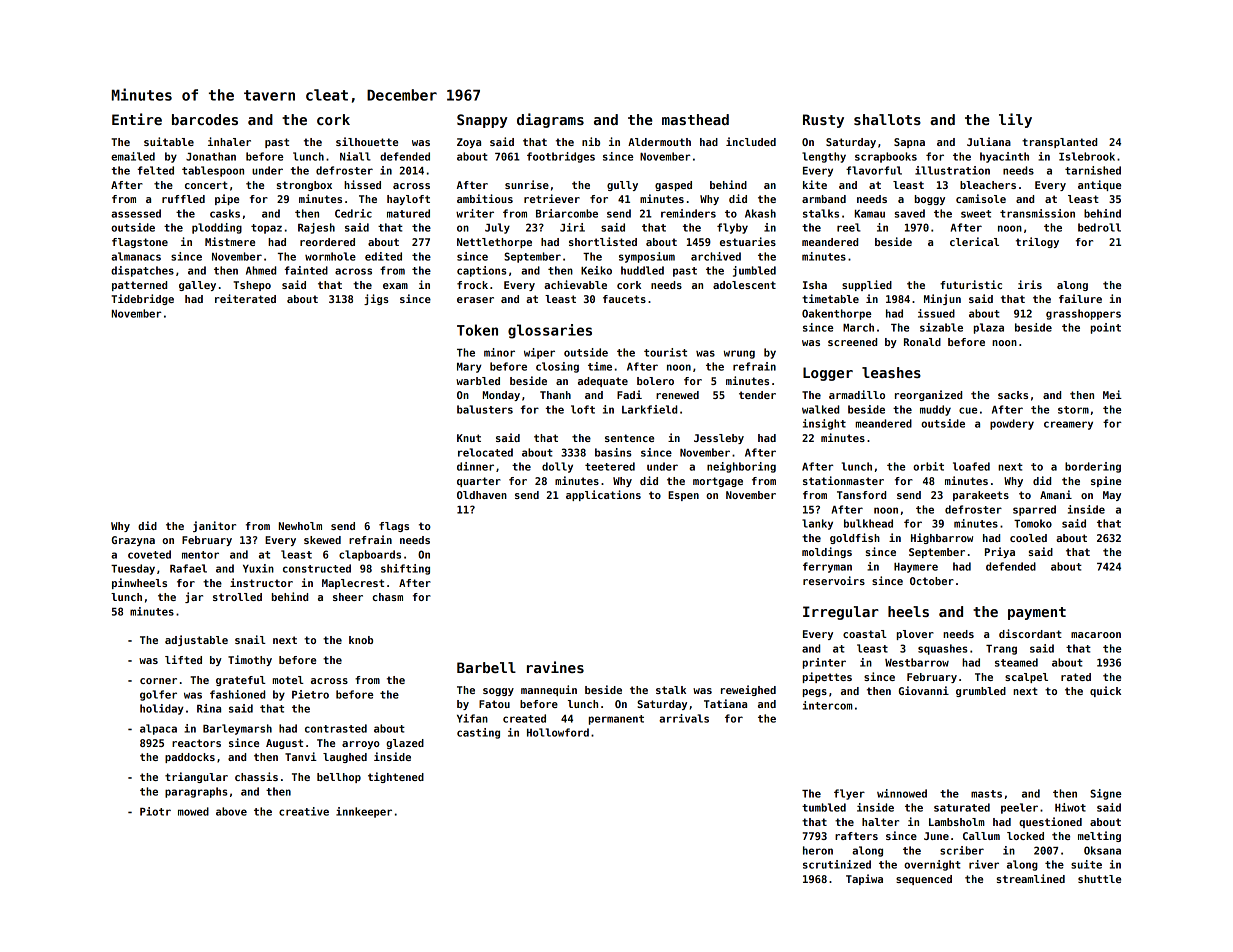  Describe the element at coordinates (824, 807) in the screenshot. I see `tumbled` at that location.
